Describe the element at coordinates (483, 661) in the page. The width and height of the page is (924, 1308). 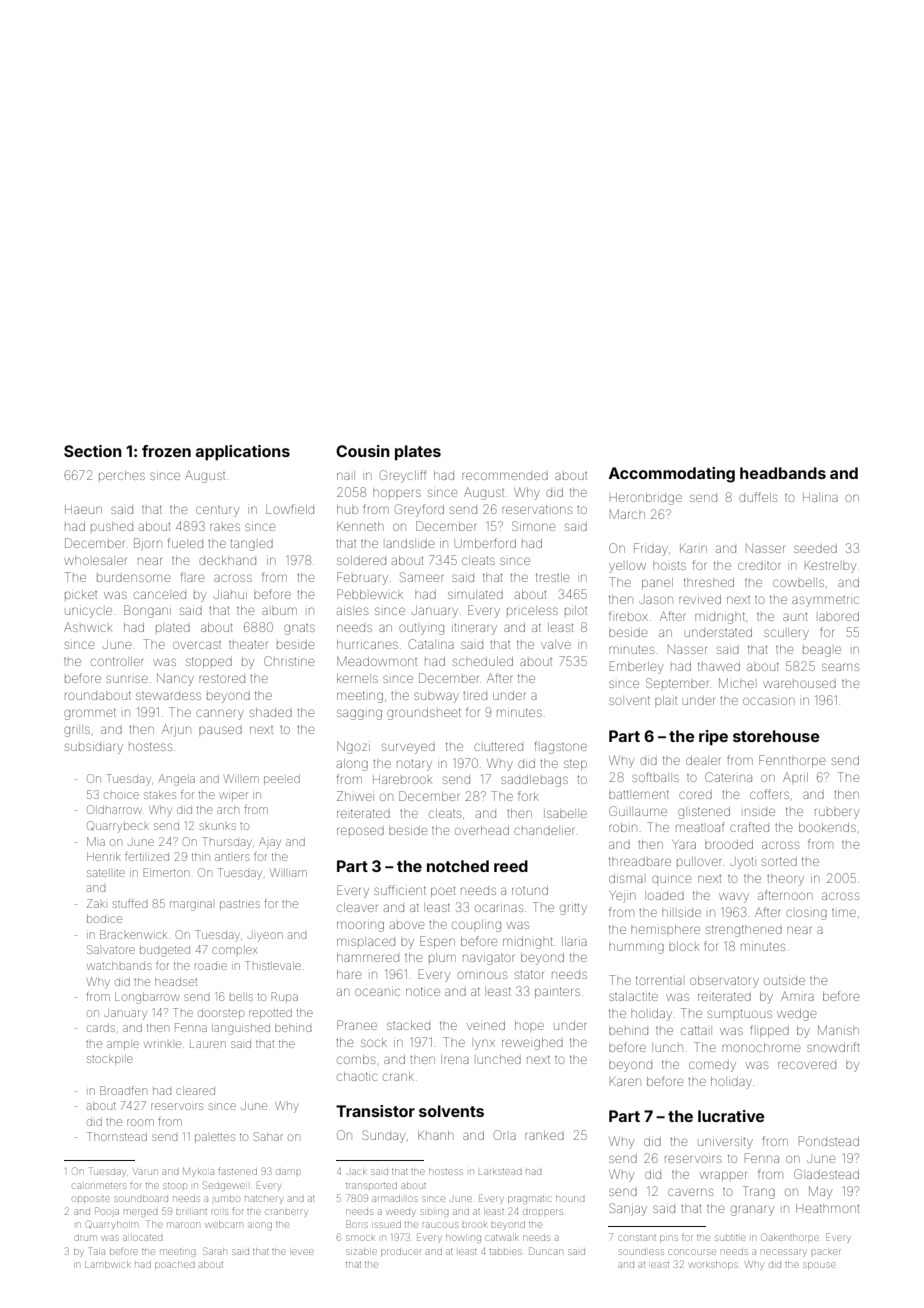
I see `scheduled` at that location.
